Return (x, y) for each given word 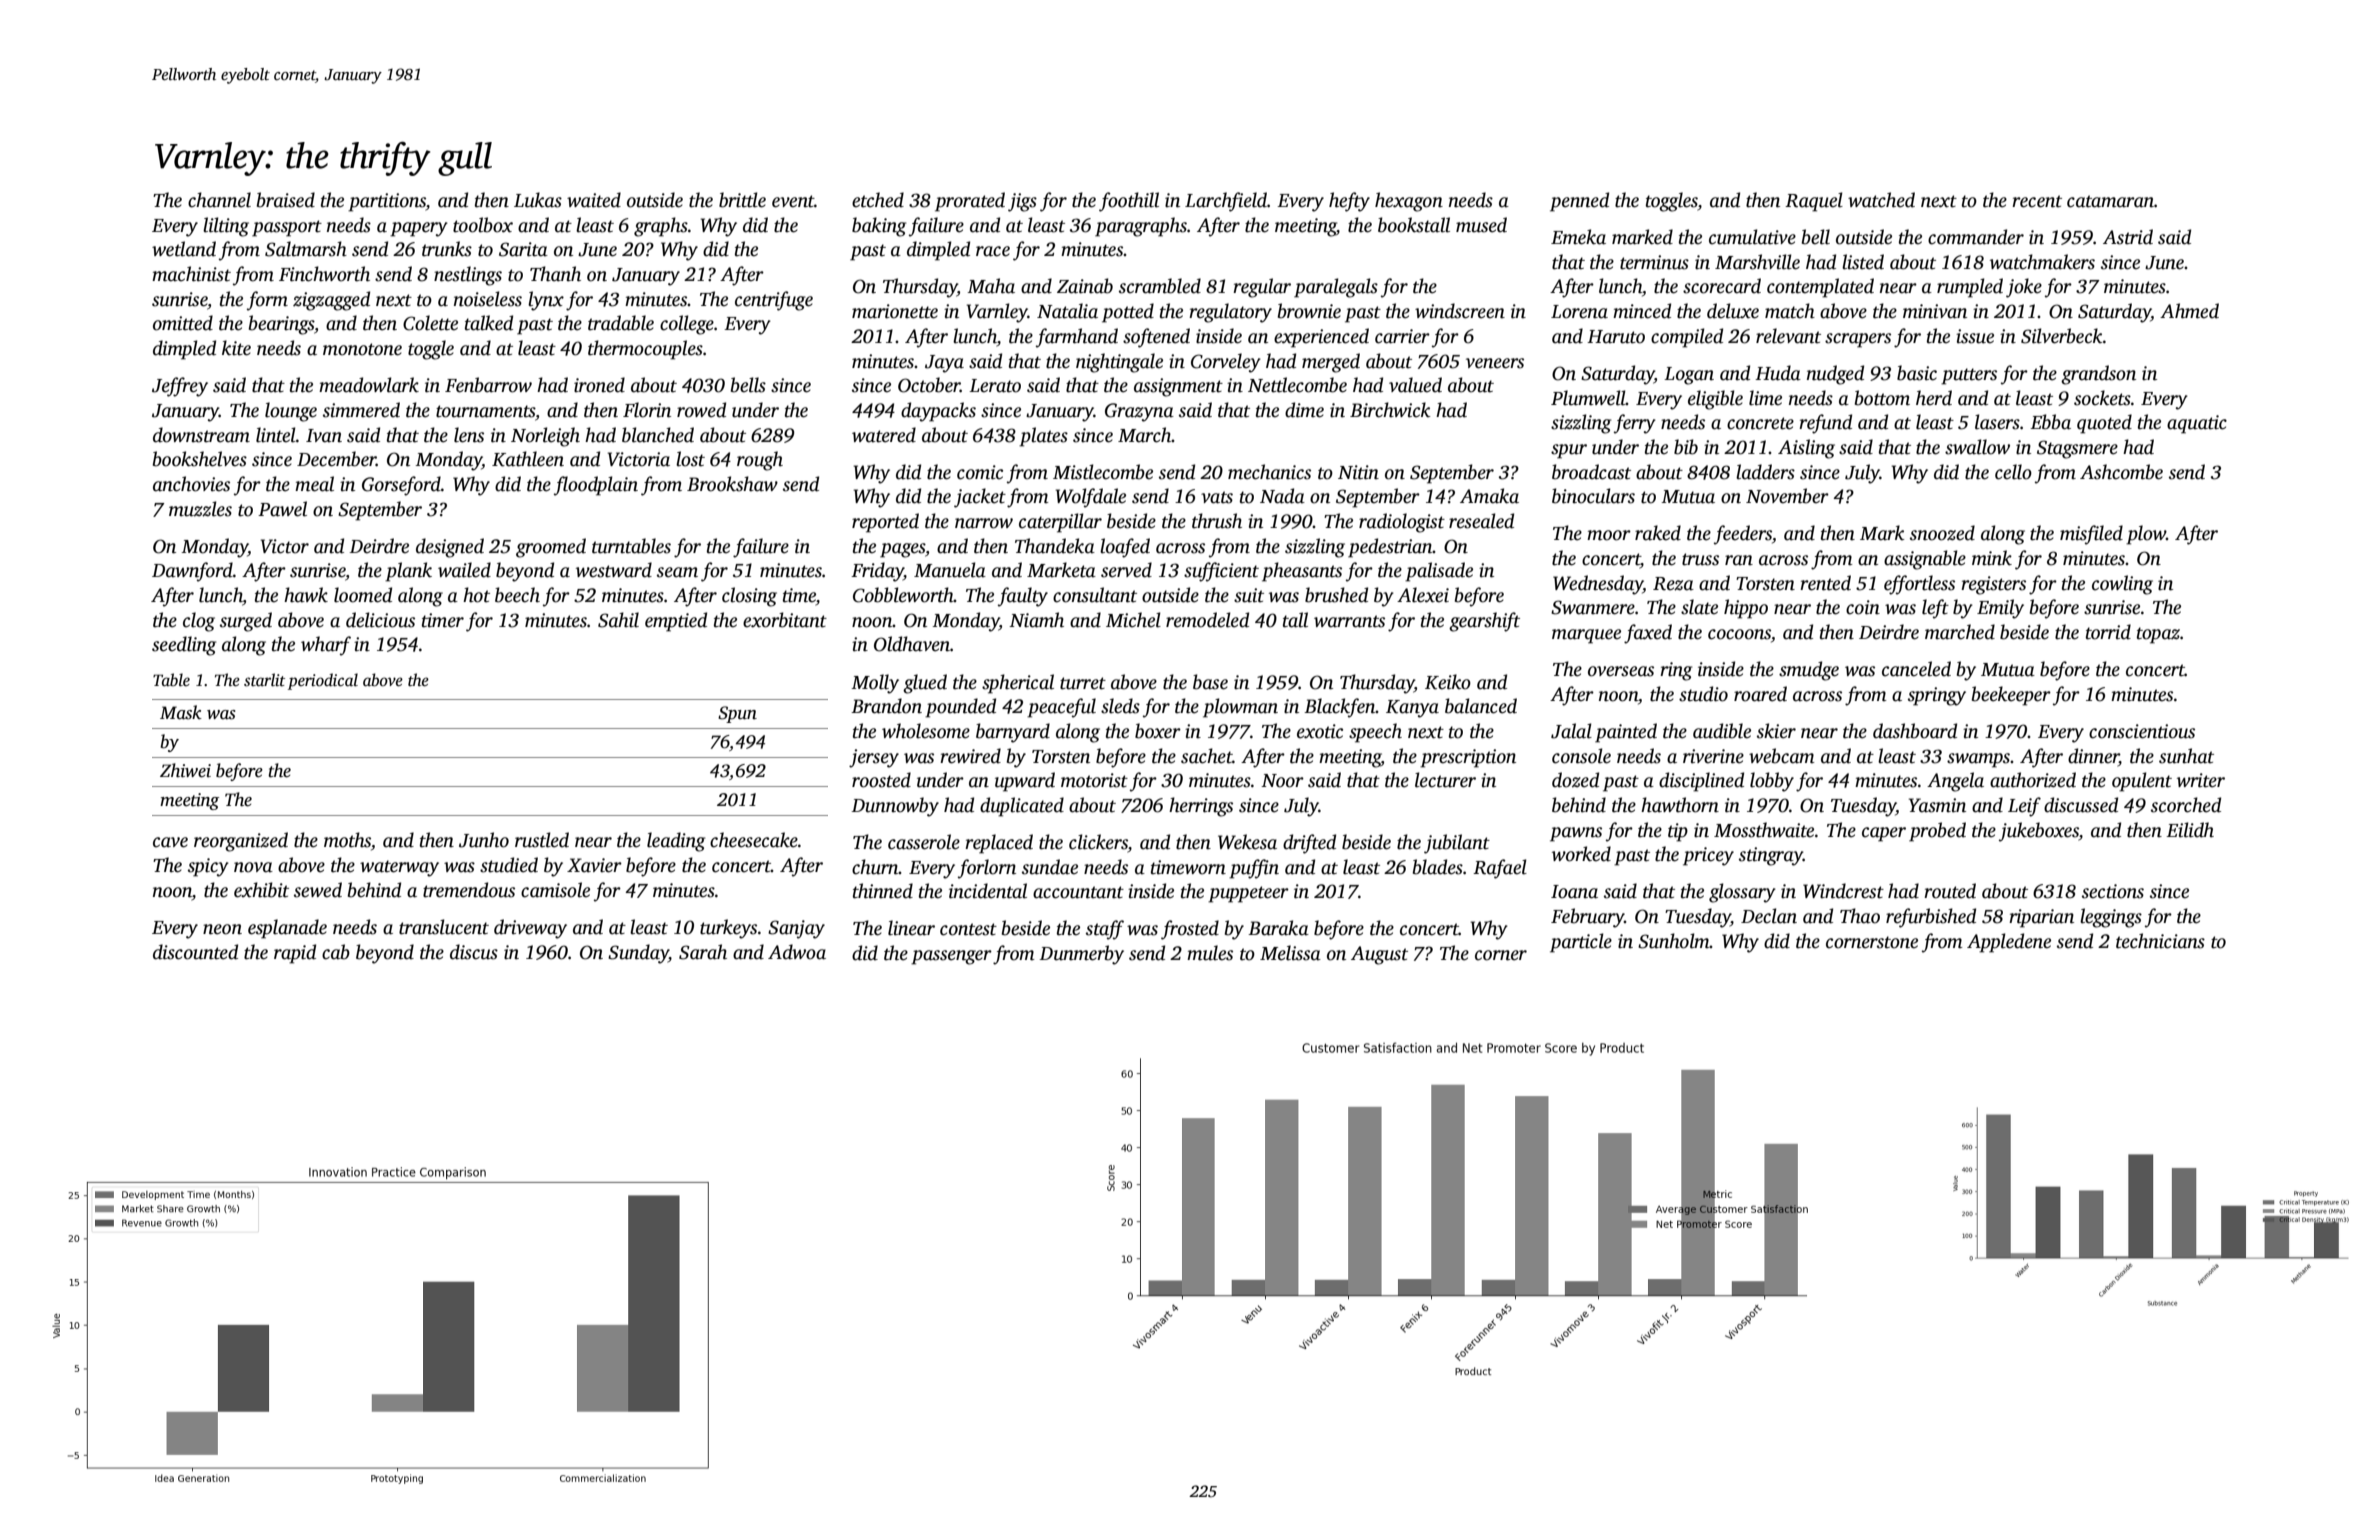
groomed (551, 548)
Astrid (2128, 237)
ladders (1765, 472)
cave (170, 842)
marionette (895, 311)
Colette (430, 323)
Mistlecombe (1103, 472)
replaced (999, 844)
